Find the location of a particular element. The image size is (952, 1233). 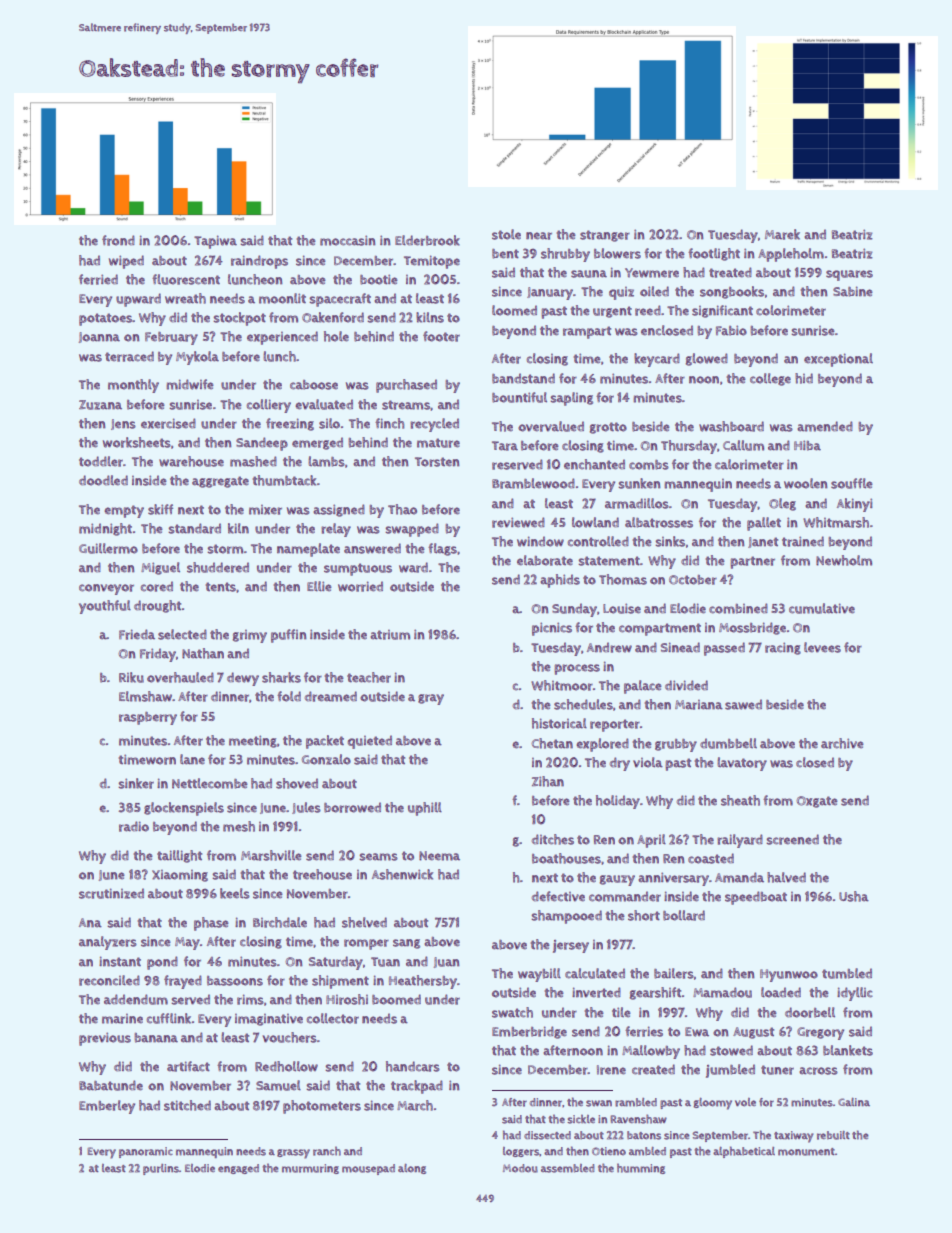

footlight is located at coordinates (714, 254).
